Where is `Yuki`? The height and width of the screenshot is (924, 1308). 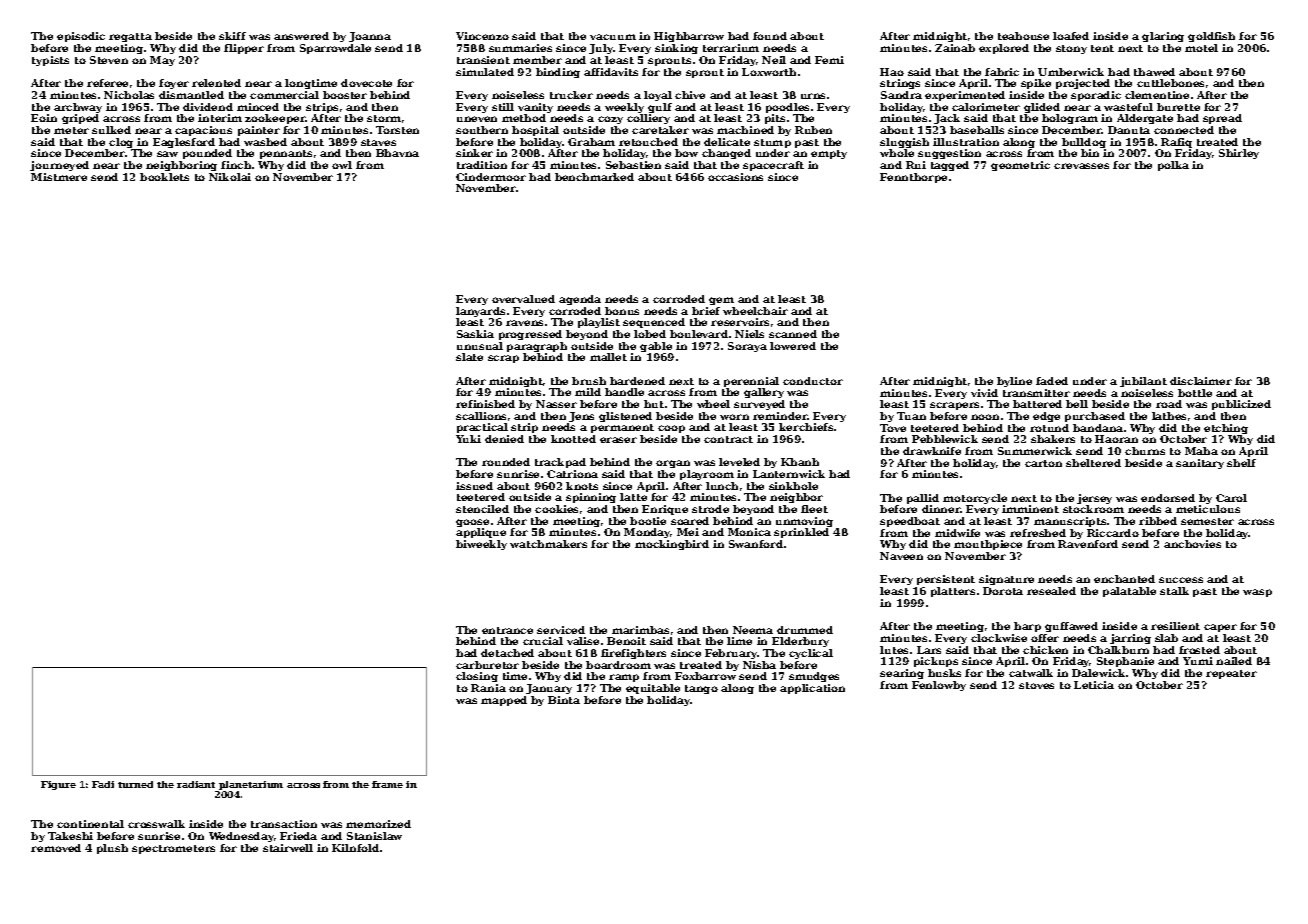 Yuki is located at coordinates (468, 439).
